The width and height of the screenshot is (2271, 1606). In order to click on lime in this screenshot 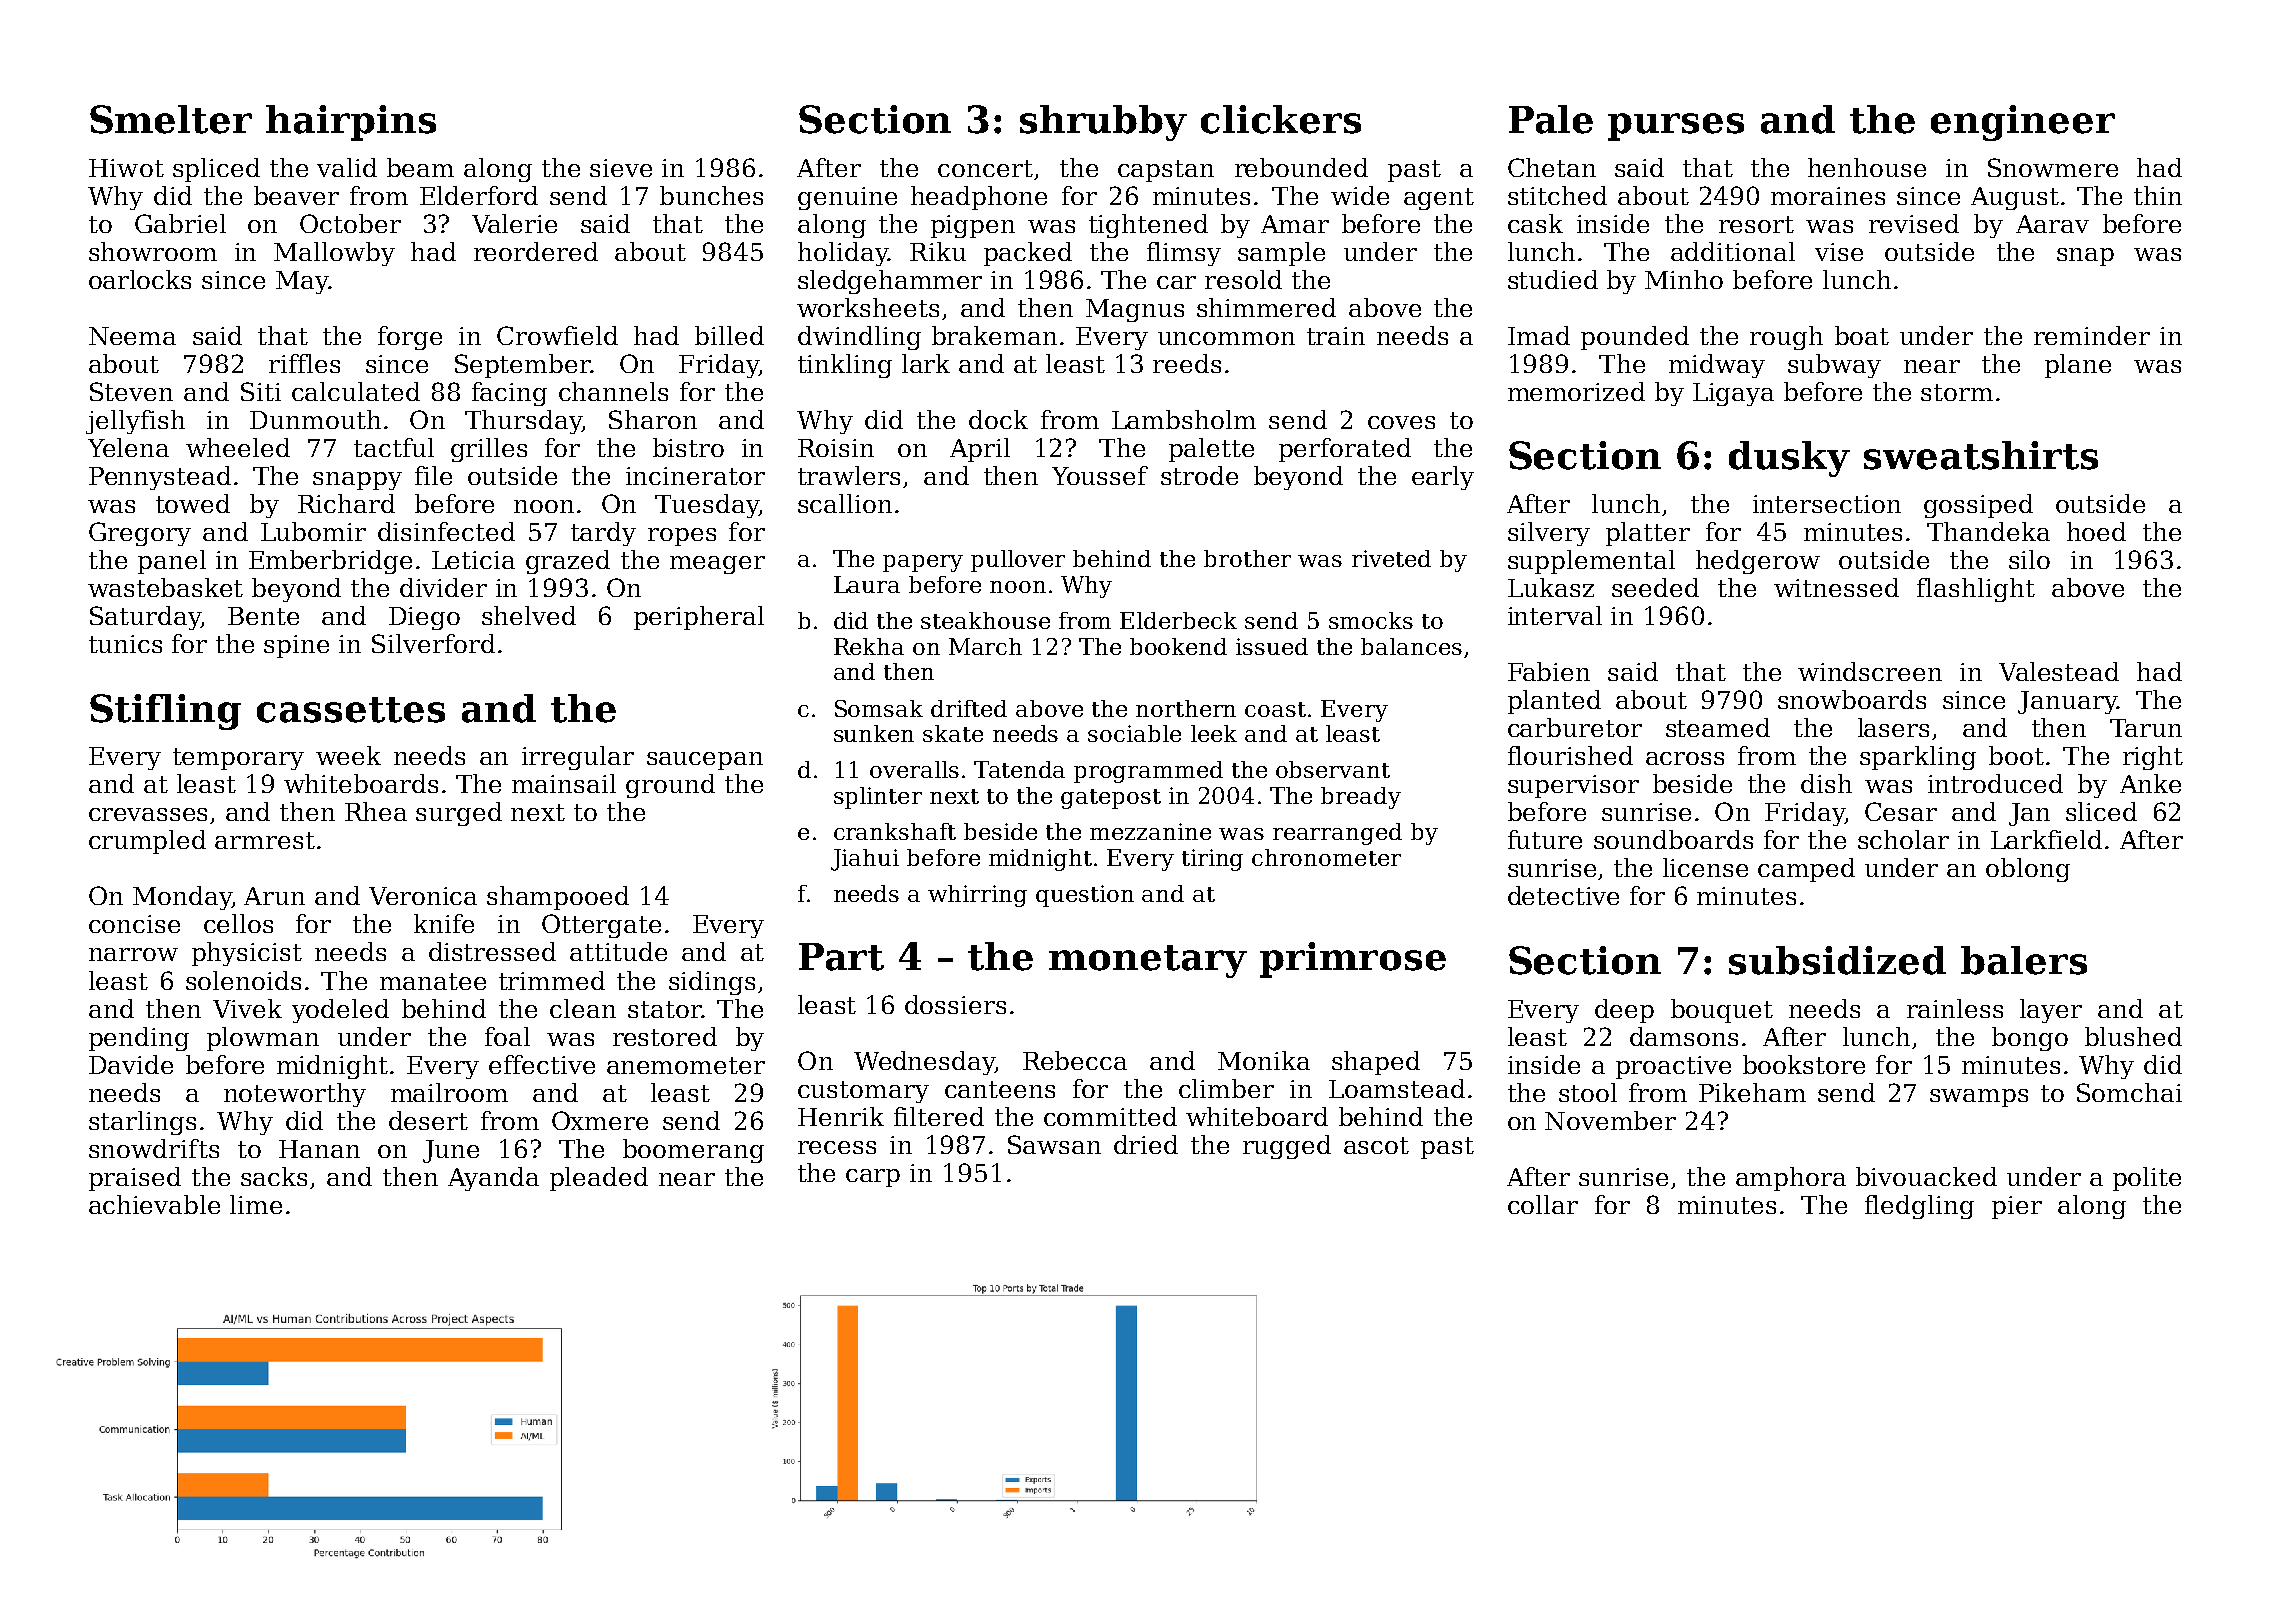, I will do `click(256, 1204)`.
